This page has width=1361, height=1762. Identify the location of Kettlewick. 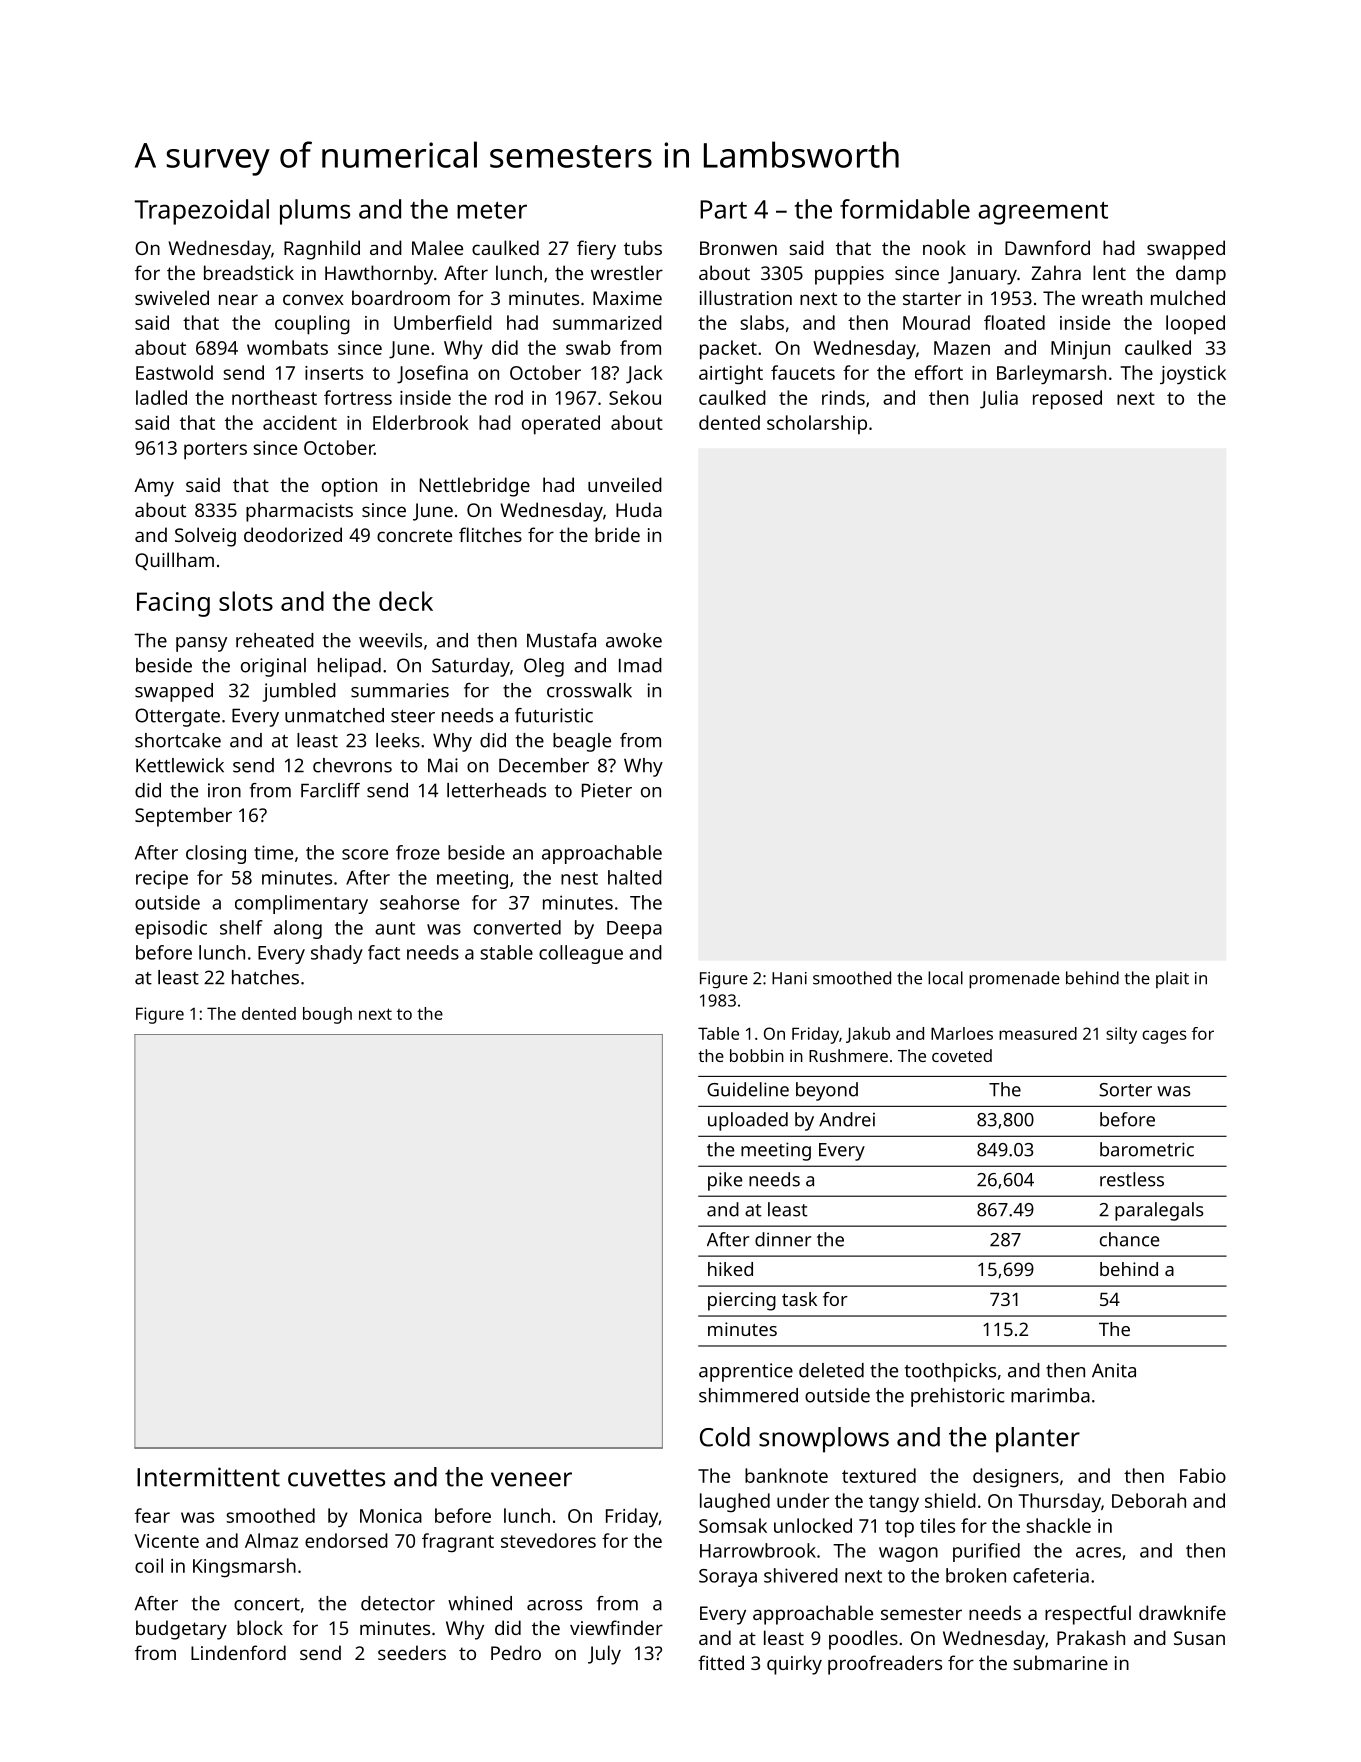
(180, 765).
